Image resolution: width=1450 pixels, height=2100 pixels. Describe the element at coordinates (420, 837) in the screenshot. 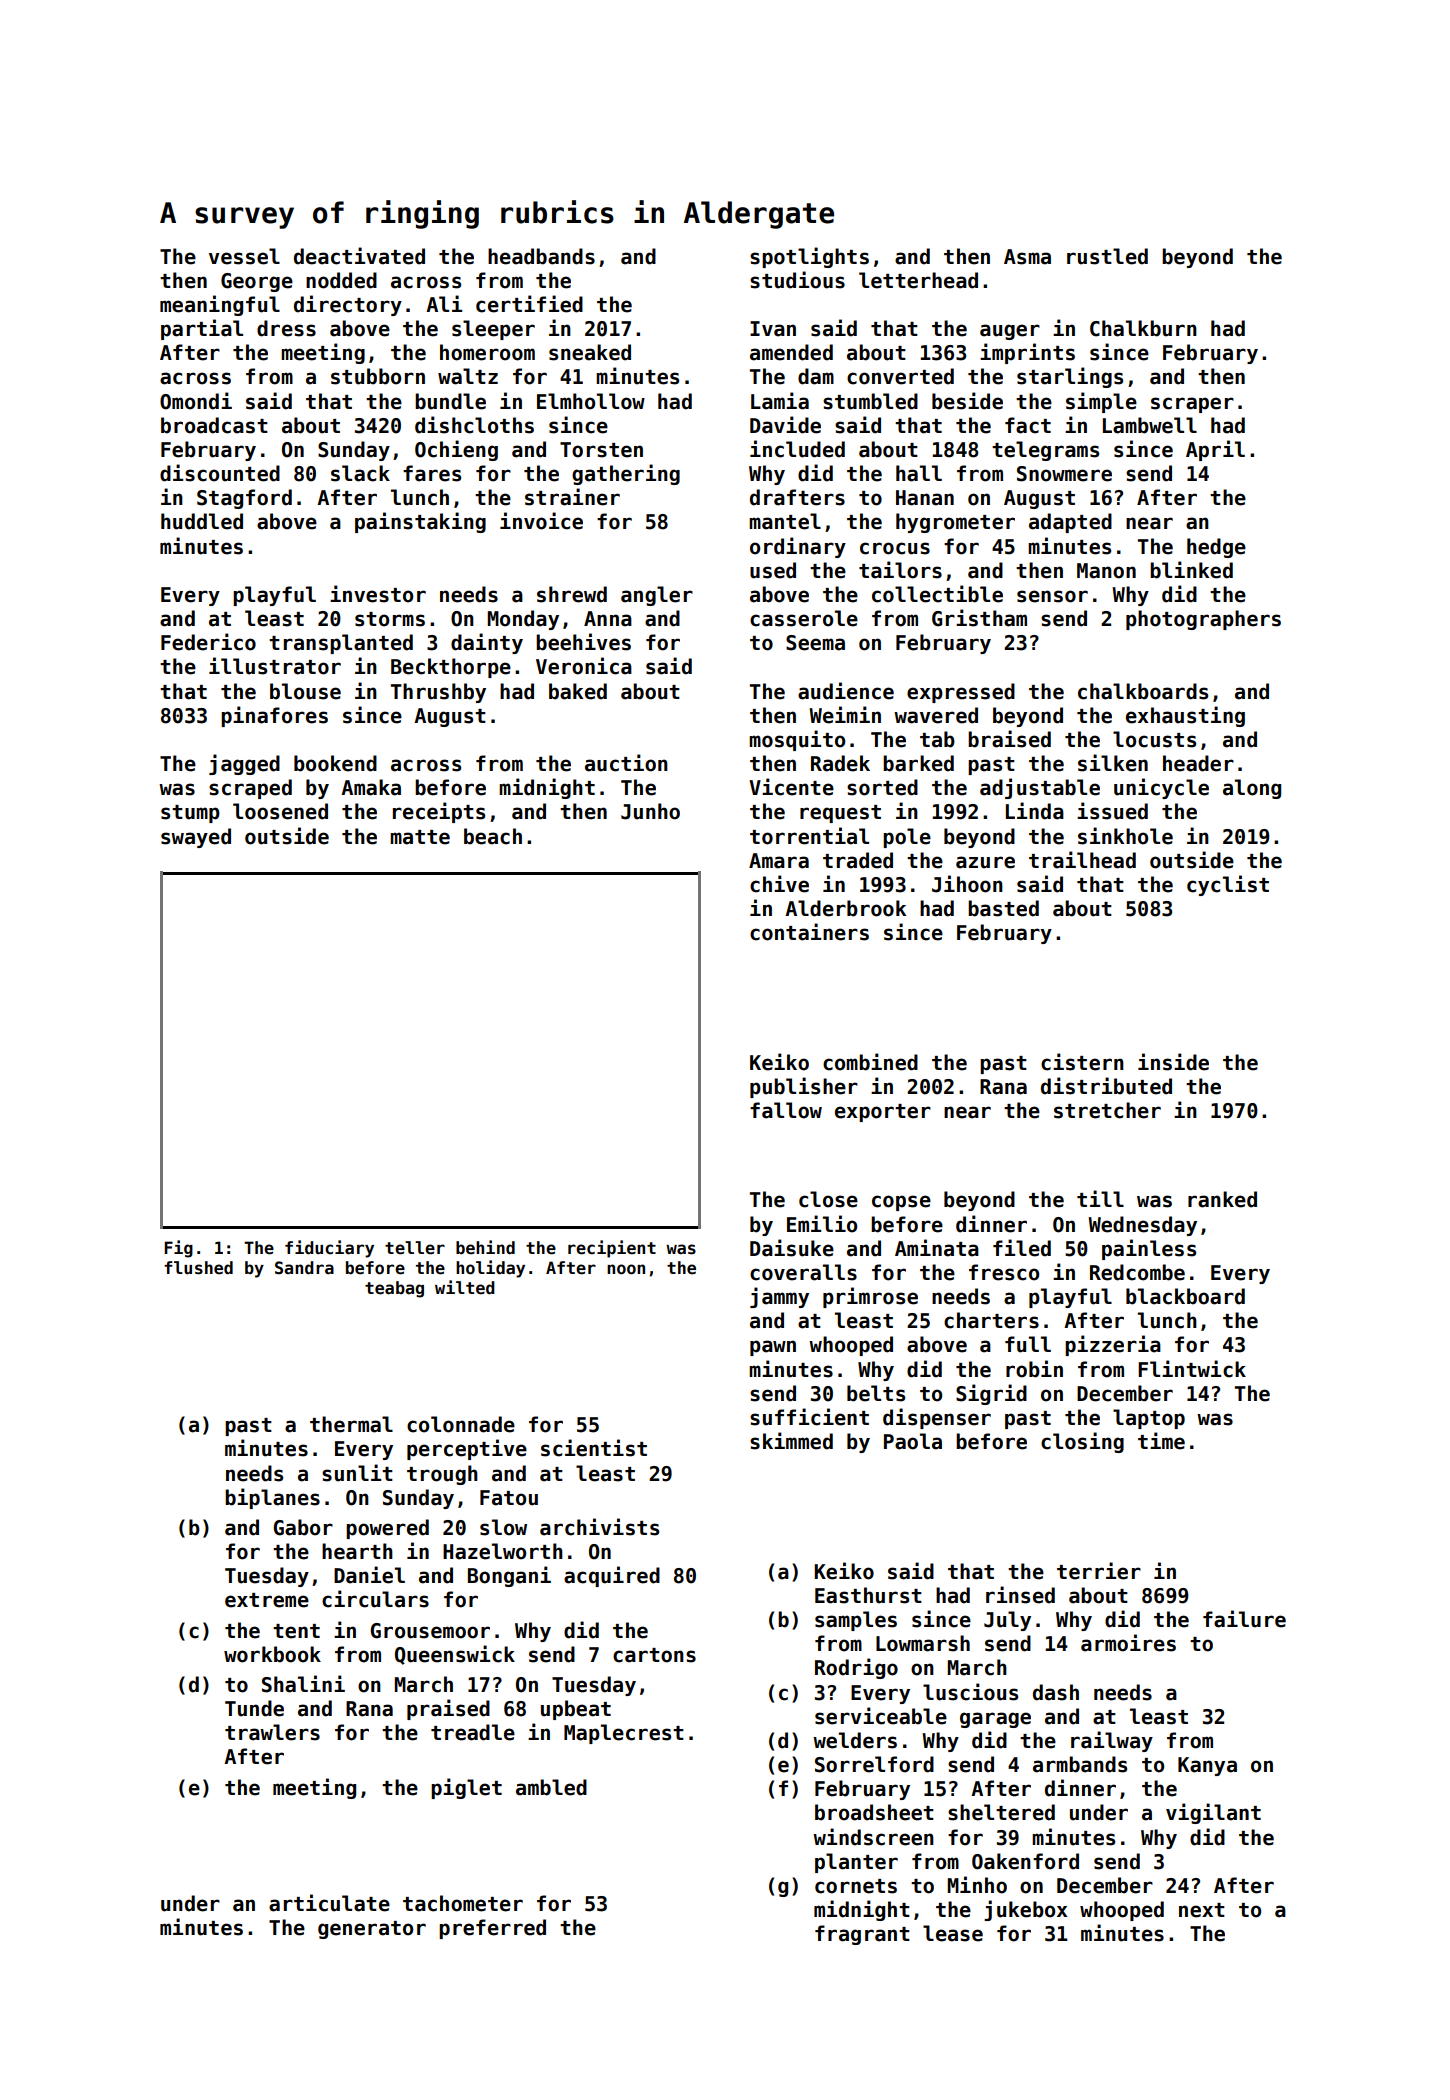

I see `matte` at that location.
